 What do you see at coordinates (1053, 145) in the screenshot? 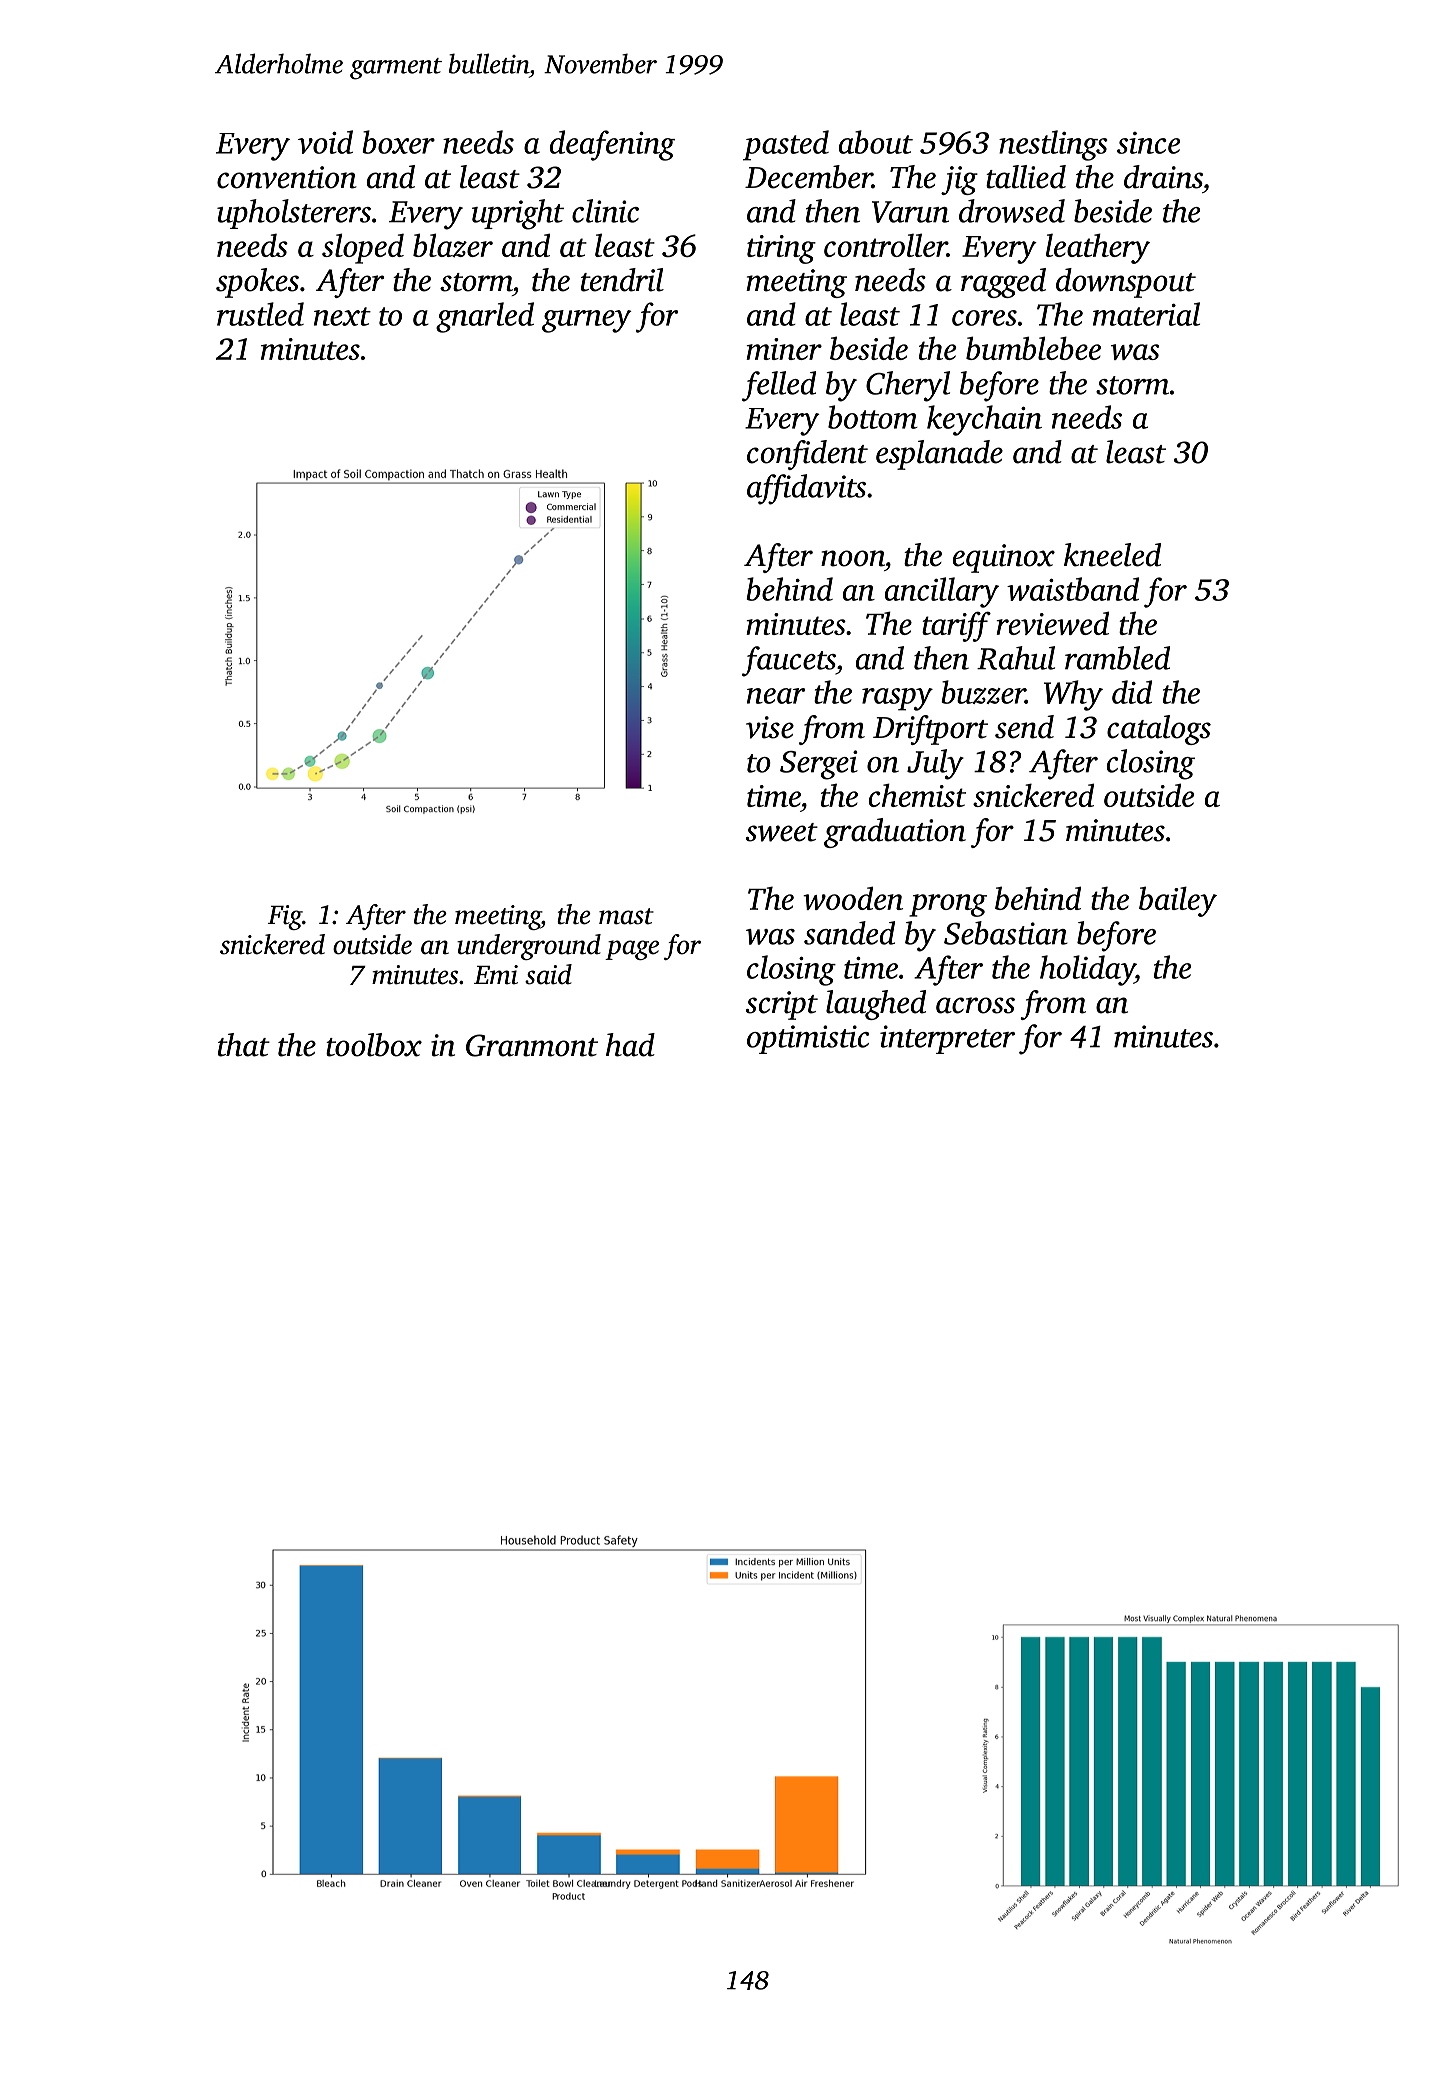
I see `nestlings` at bounding box center [1053, 145].
